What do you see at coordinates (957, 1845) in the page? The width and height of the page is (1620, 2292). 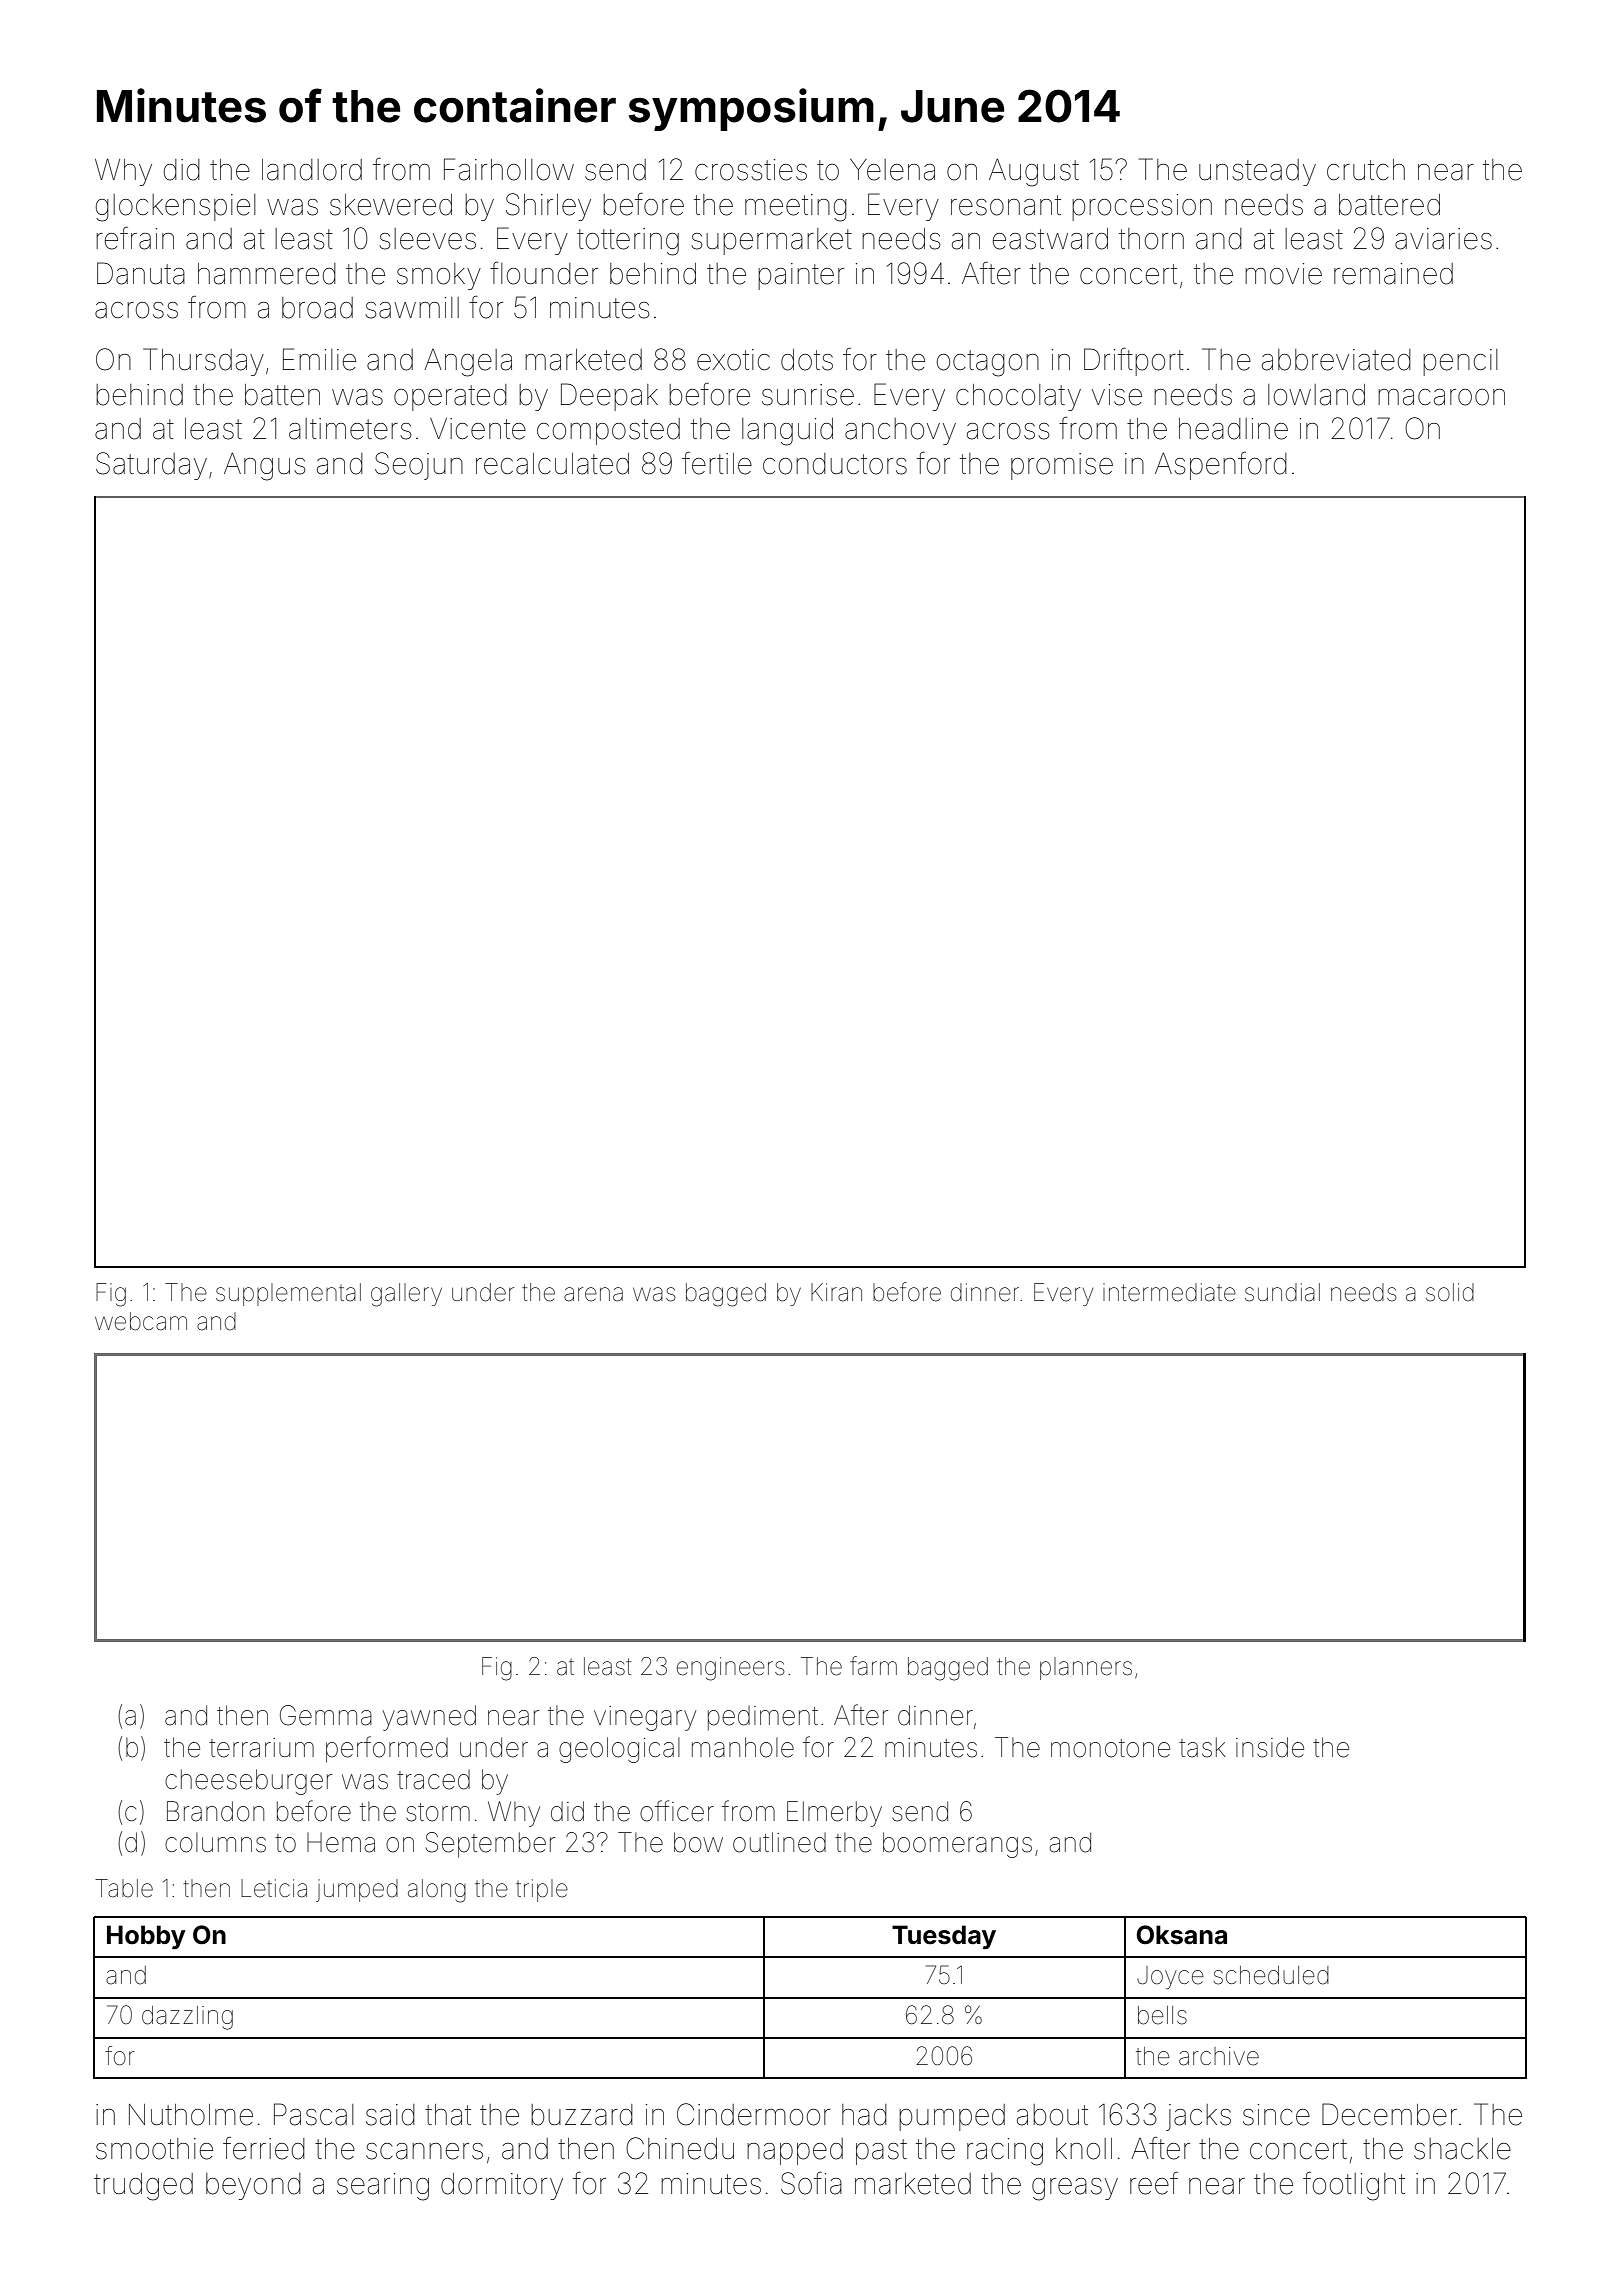 I see `boomerangs` at bounding box center [957, 1845].
